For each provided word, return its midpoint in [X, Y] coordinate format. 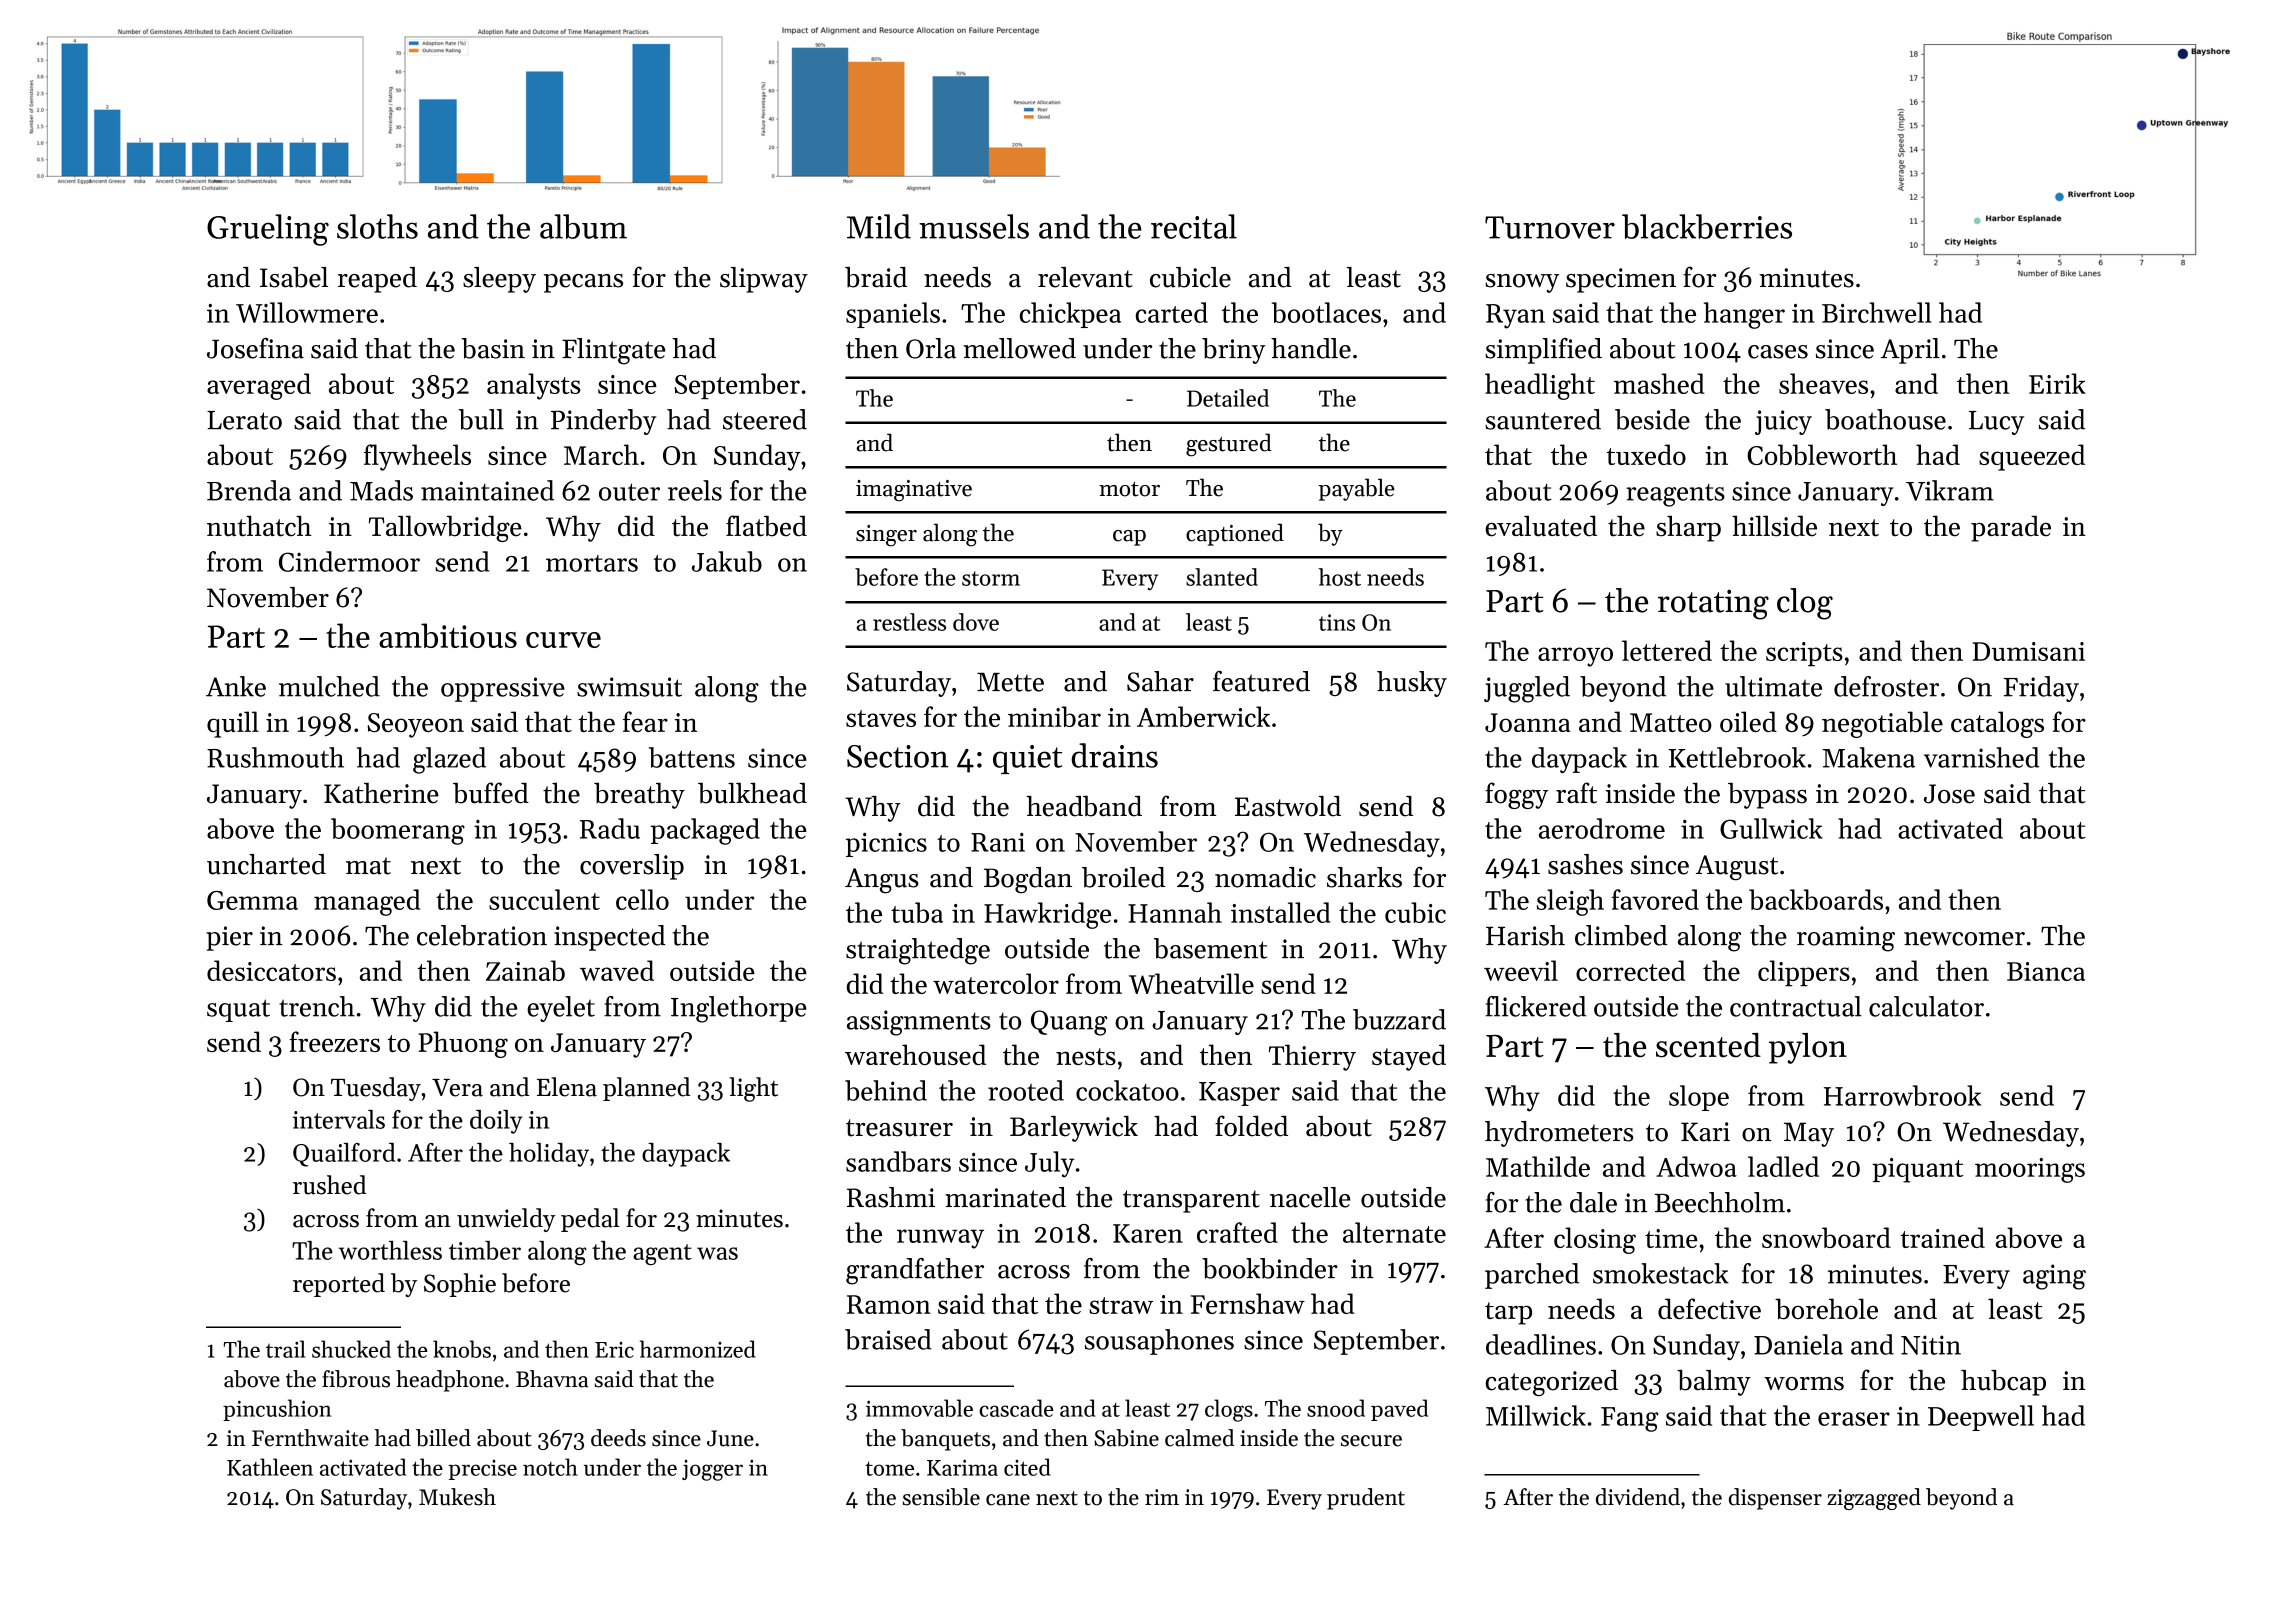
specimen [1621, 280]
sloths [377, 226]
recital [1194, 226]
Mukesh [457, 1497]
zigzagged [1874, 1499]
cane [1008, 1500]
